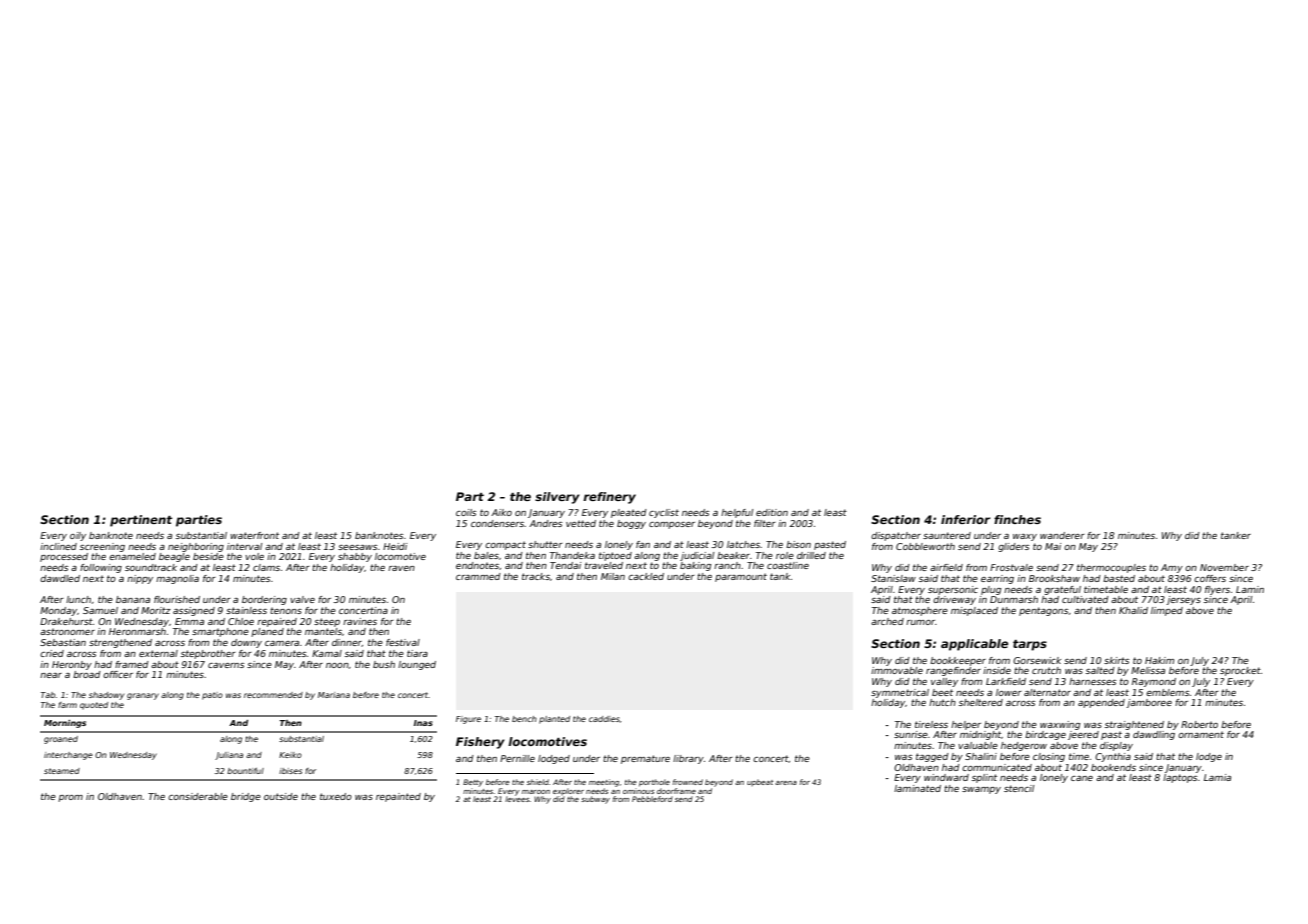 This screenshot has height=924, width=1308. I want to click on Mariana, so click(334, 695).
